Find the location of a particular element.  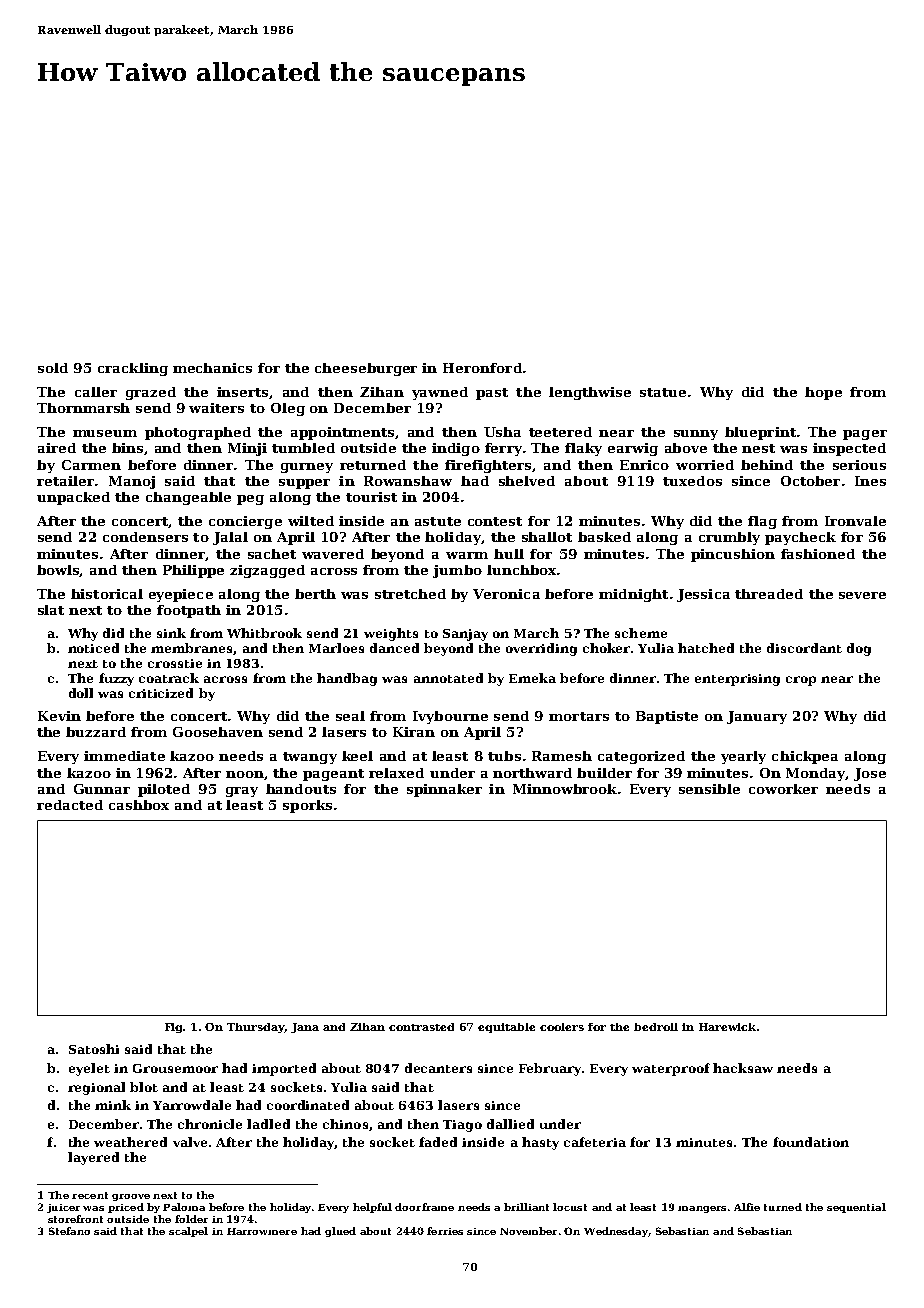

past is located at coordinates (492, 394).
